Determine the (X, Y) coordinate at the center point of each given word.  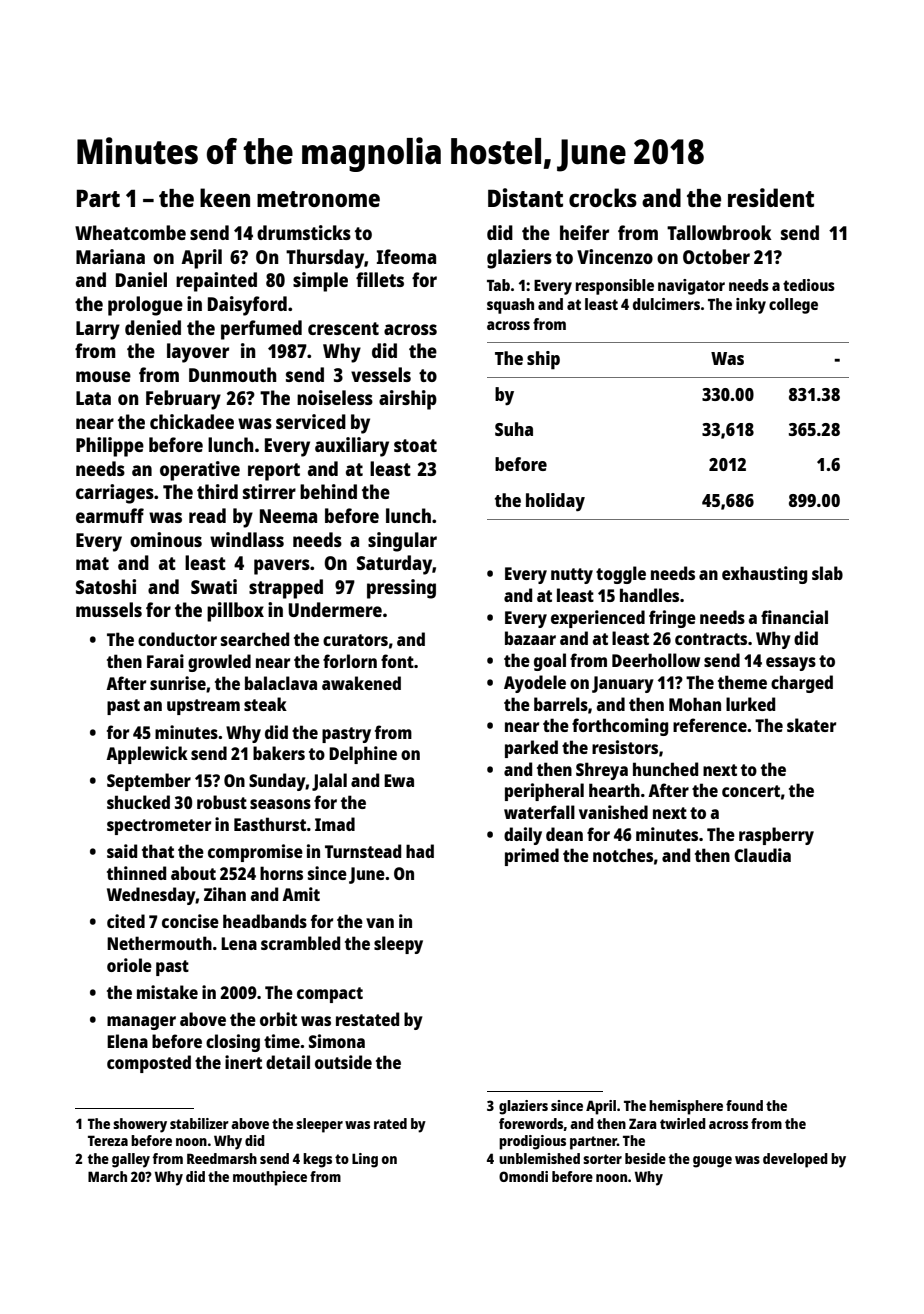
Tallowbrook (719, 232)
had (420, 851)
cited (126, 921)
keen (225, 197)
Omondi (523, 1176)
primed (532, 857)
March (107, 1176)
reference (710, 725)
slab (827, 573)
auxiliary (352, 447)
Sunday (277, 782)
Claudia (762, 855)
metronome (318, 199)
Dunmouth (233, 374)
